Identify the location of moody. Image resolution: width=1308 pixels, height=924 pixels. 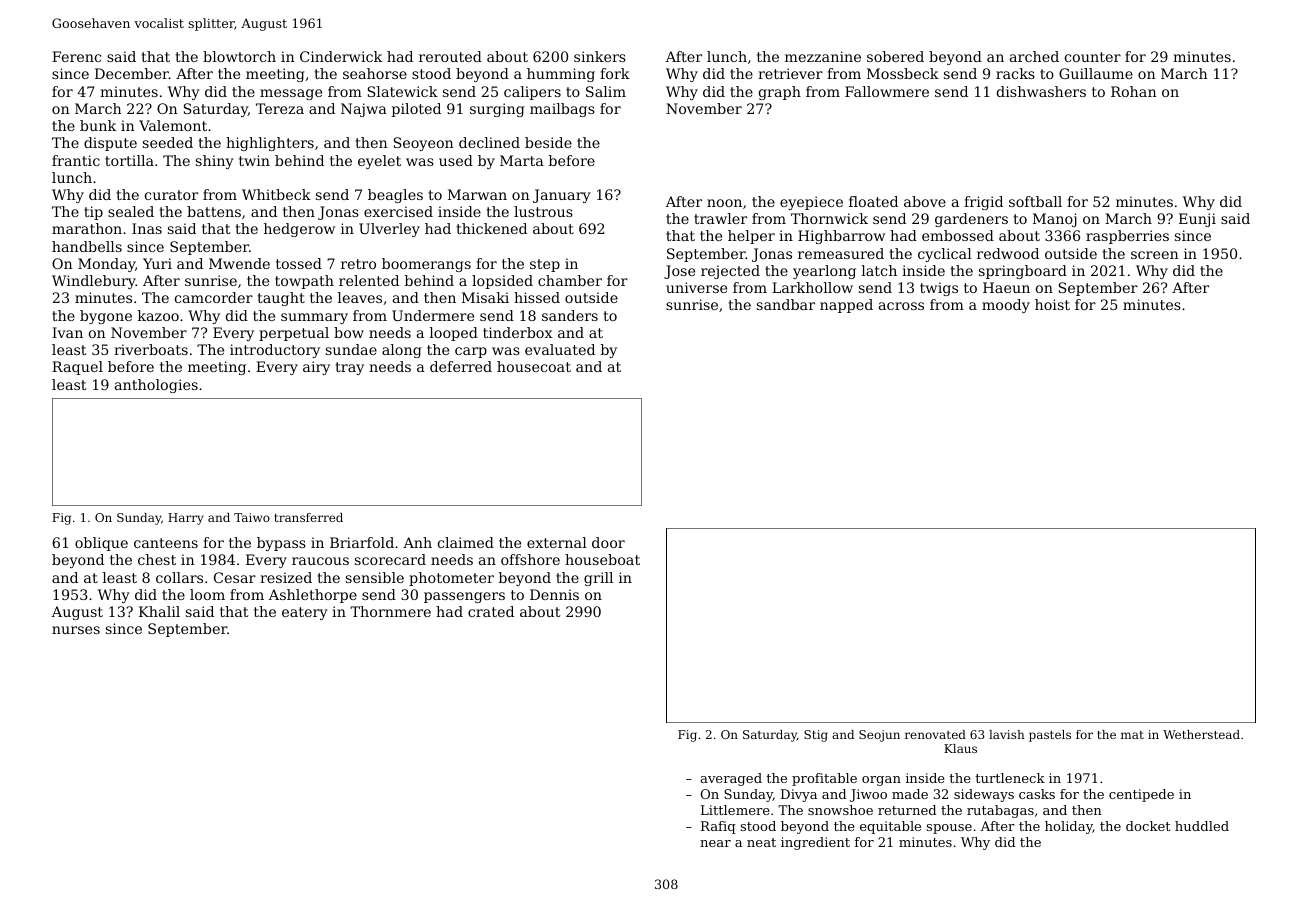
(1006, 306).
